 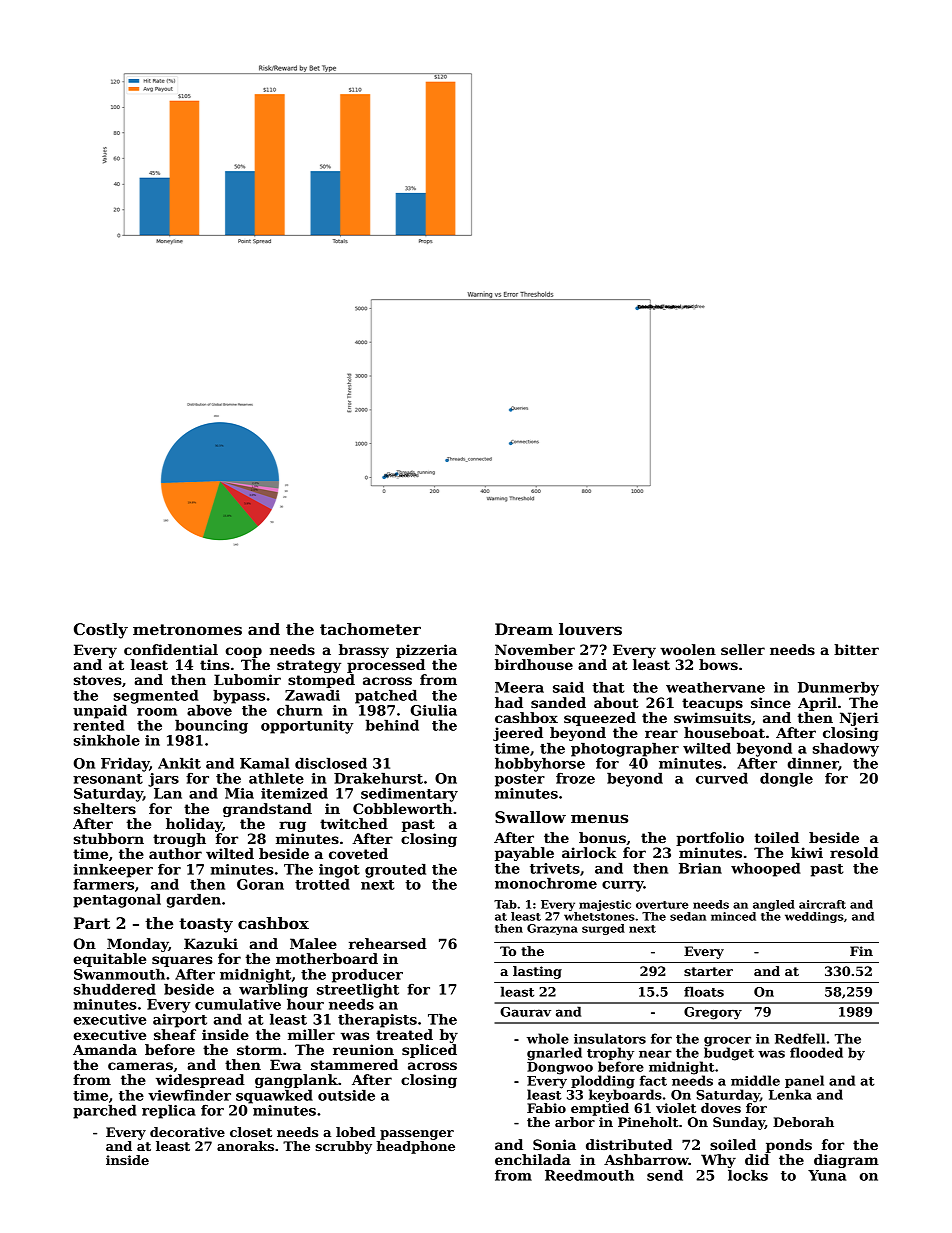 What do you see at coordinates (98, 680) in the document?
I see `stoves` at bounding box center [98, 680].
